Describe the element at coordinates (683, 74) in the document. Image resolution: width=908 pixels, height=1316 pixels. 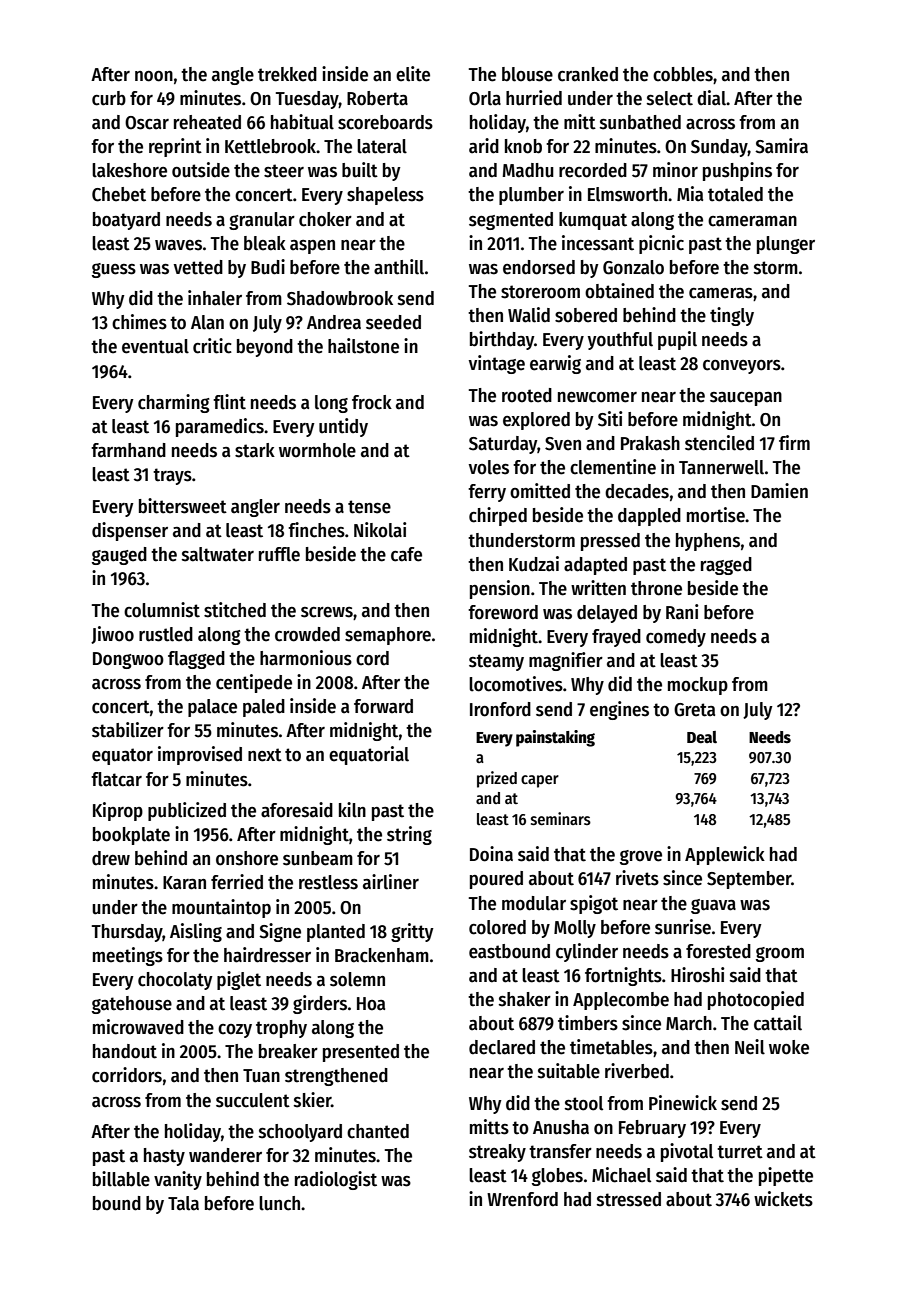
I see `cobbles` at that location.
